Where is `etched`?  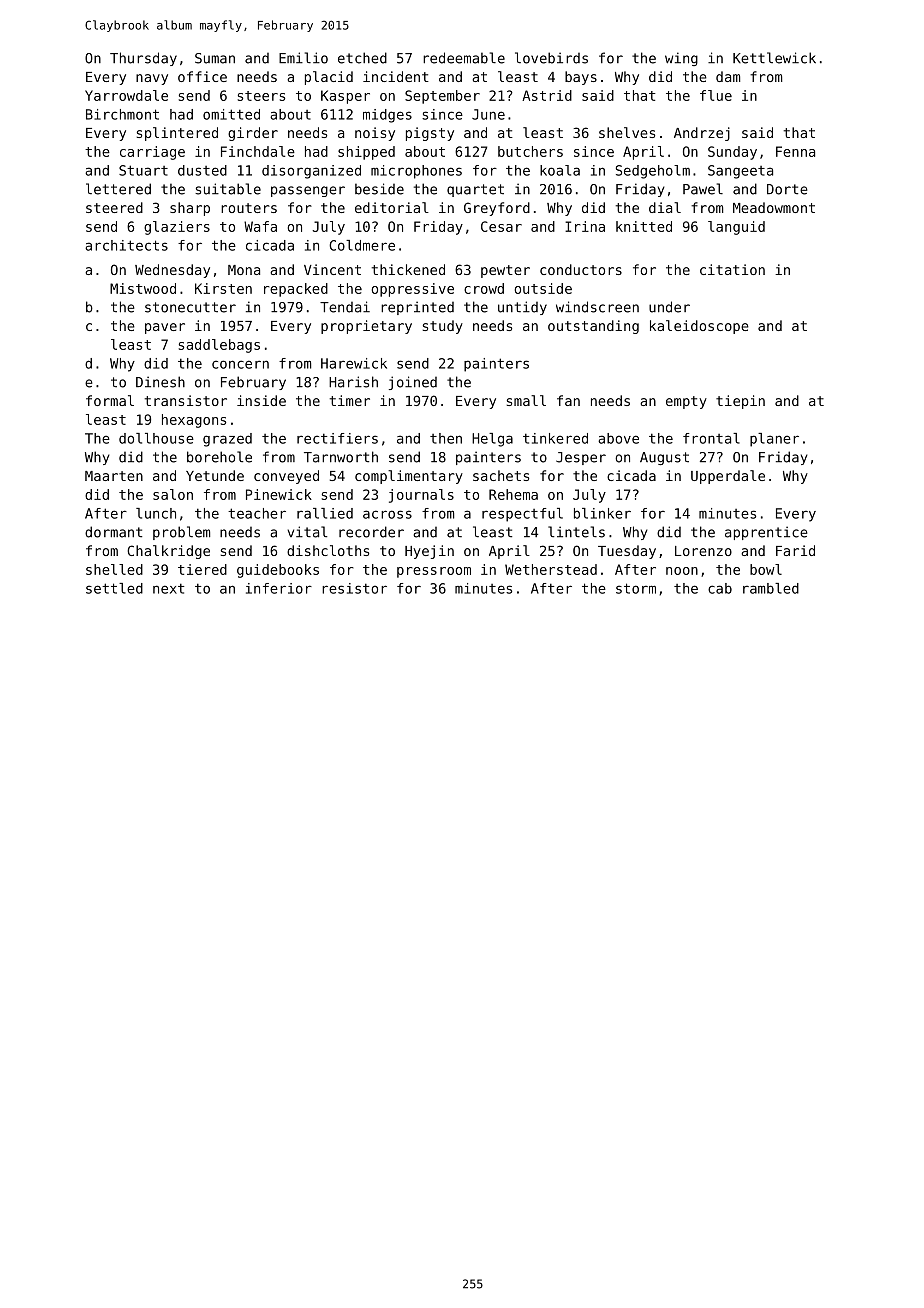 etched is located at coordinates (362, 58).
